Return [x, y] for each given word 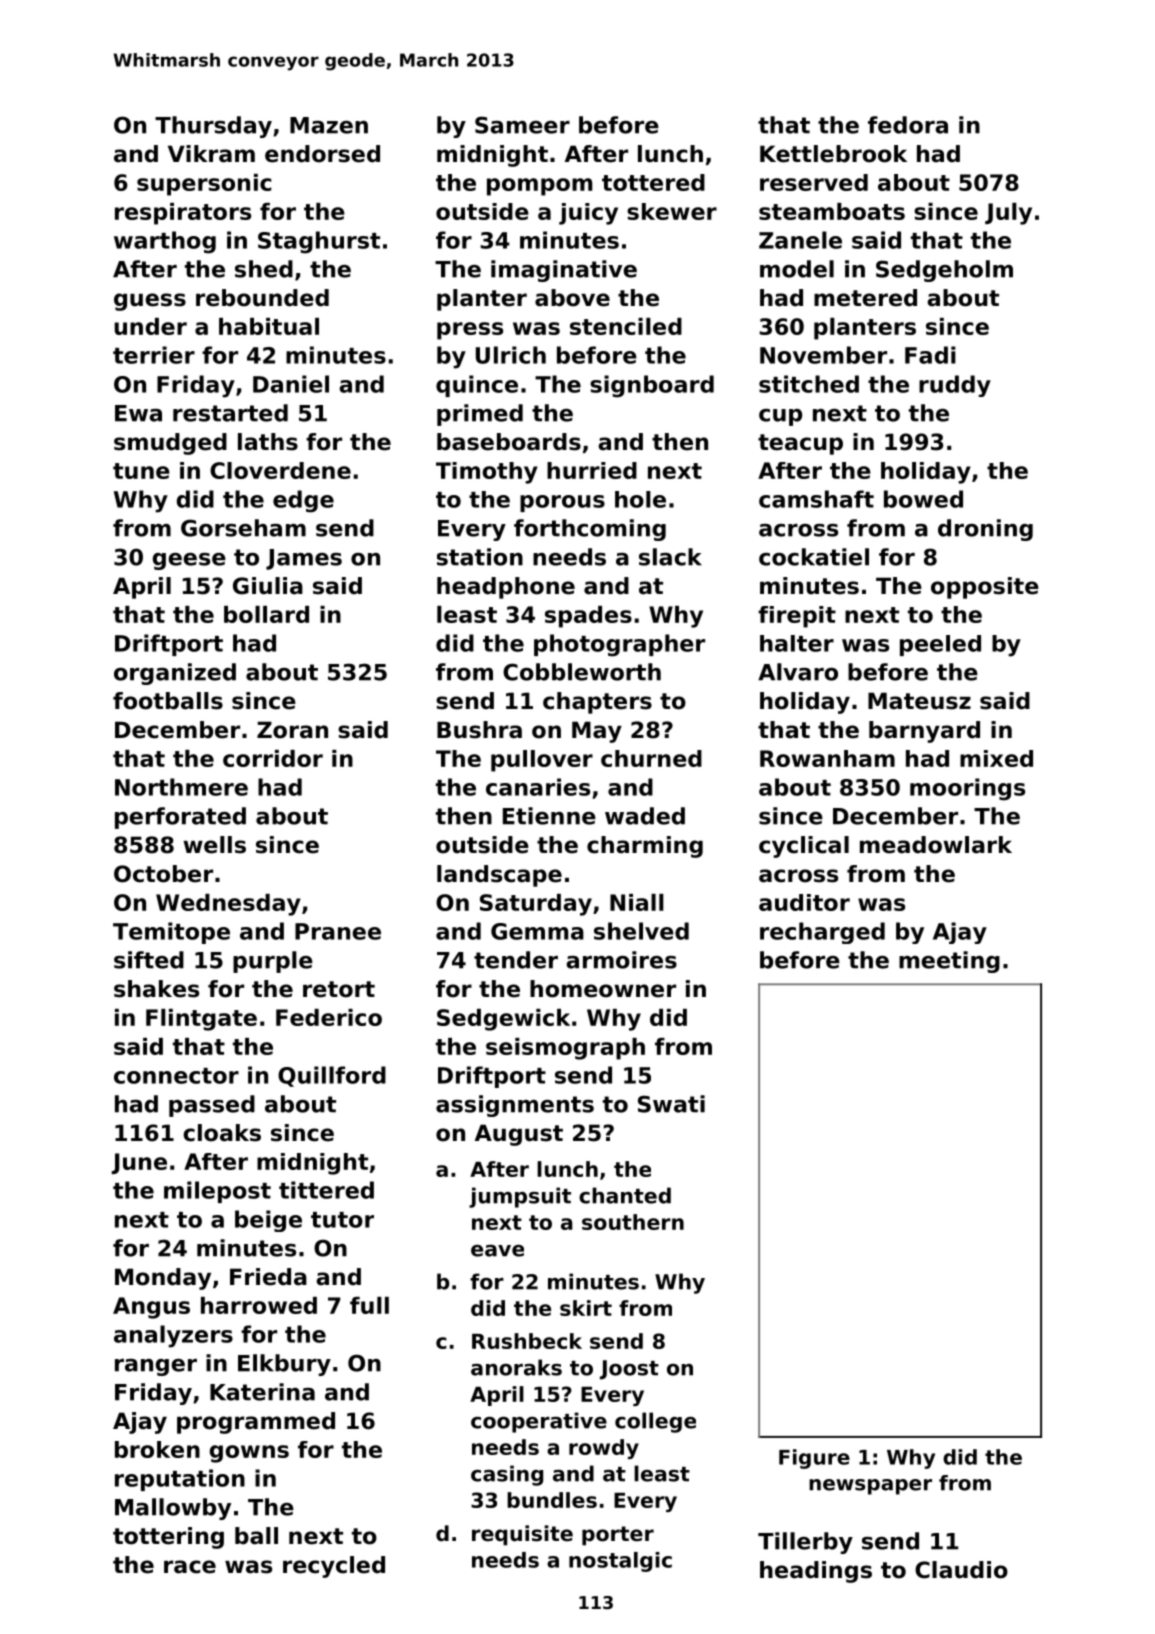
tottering [168, 1538]
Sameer [522, 125]
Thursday [213, 127]
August [519, 1135]
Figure [814, 1459]
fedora [908, 125]
